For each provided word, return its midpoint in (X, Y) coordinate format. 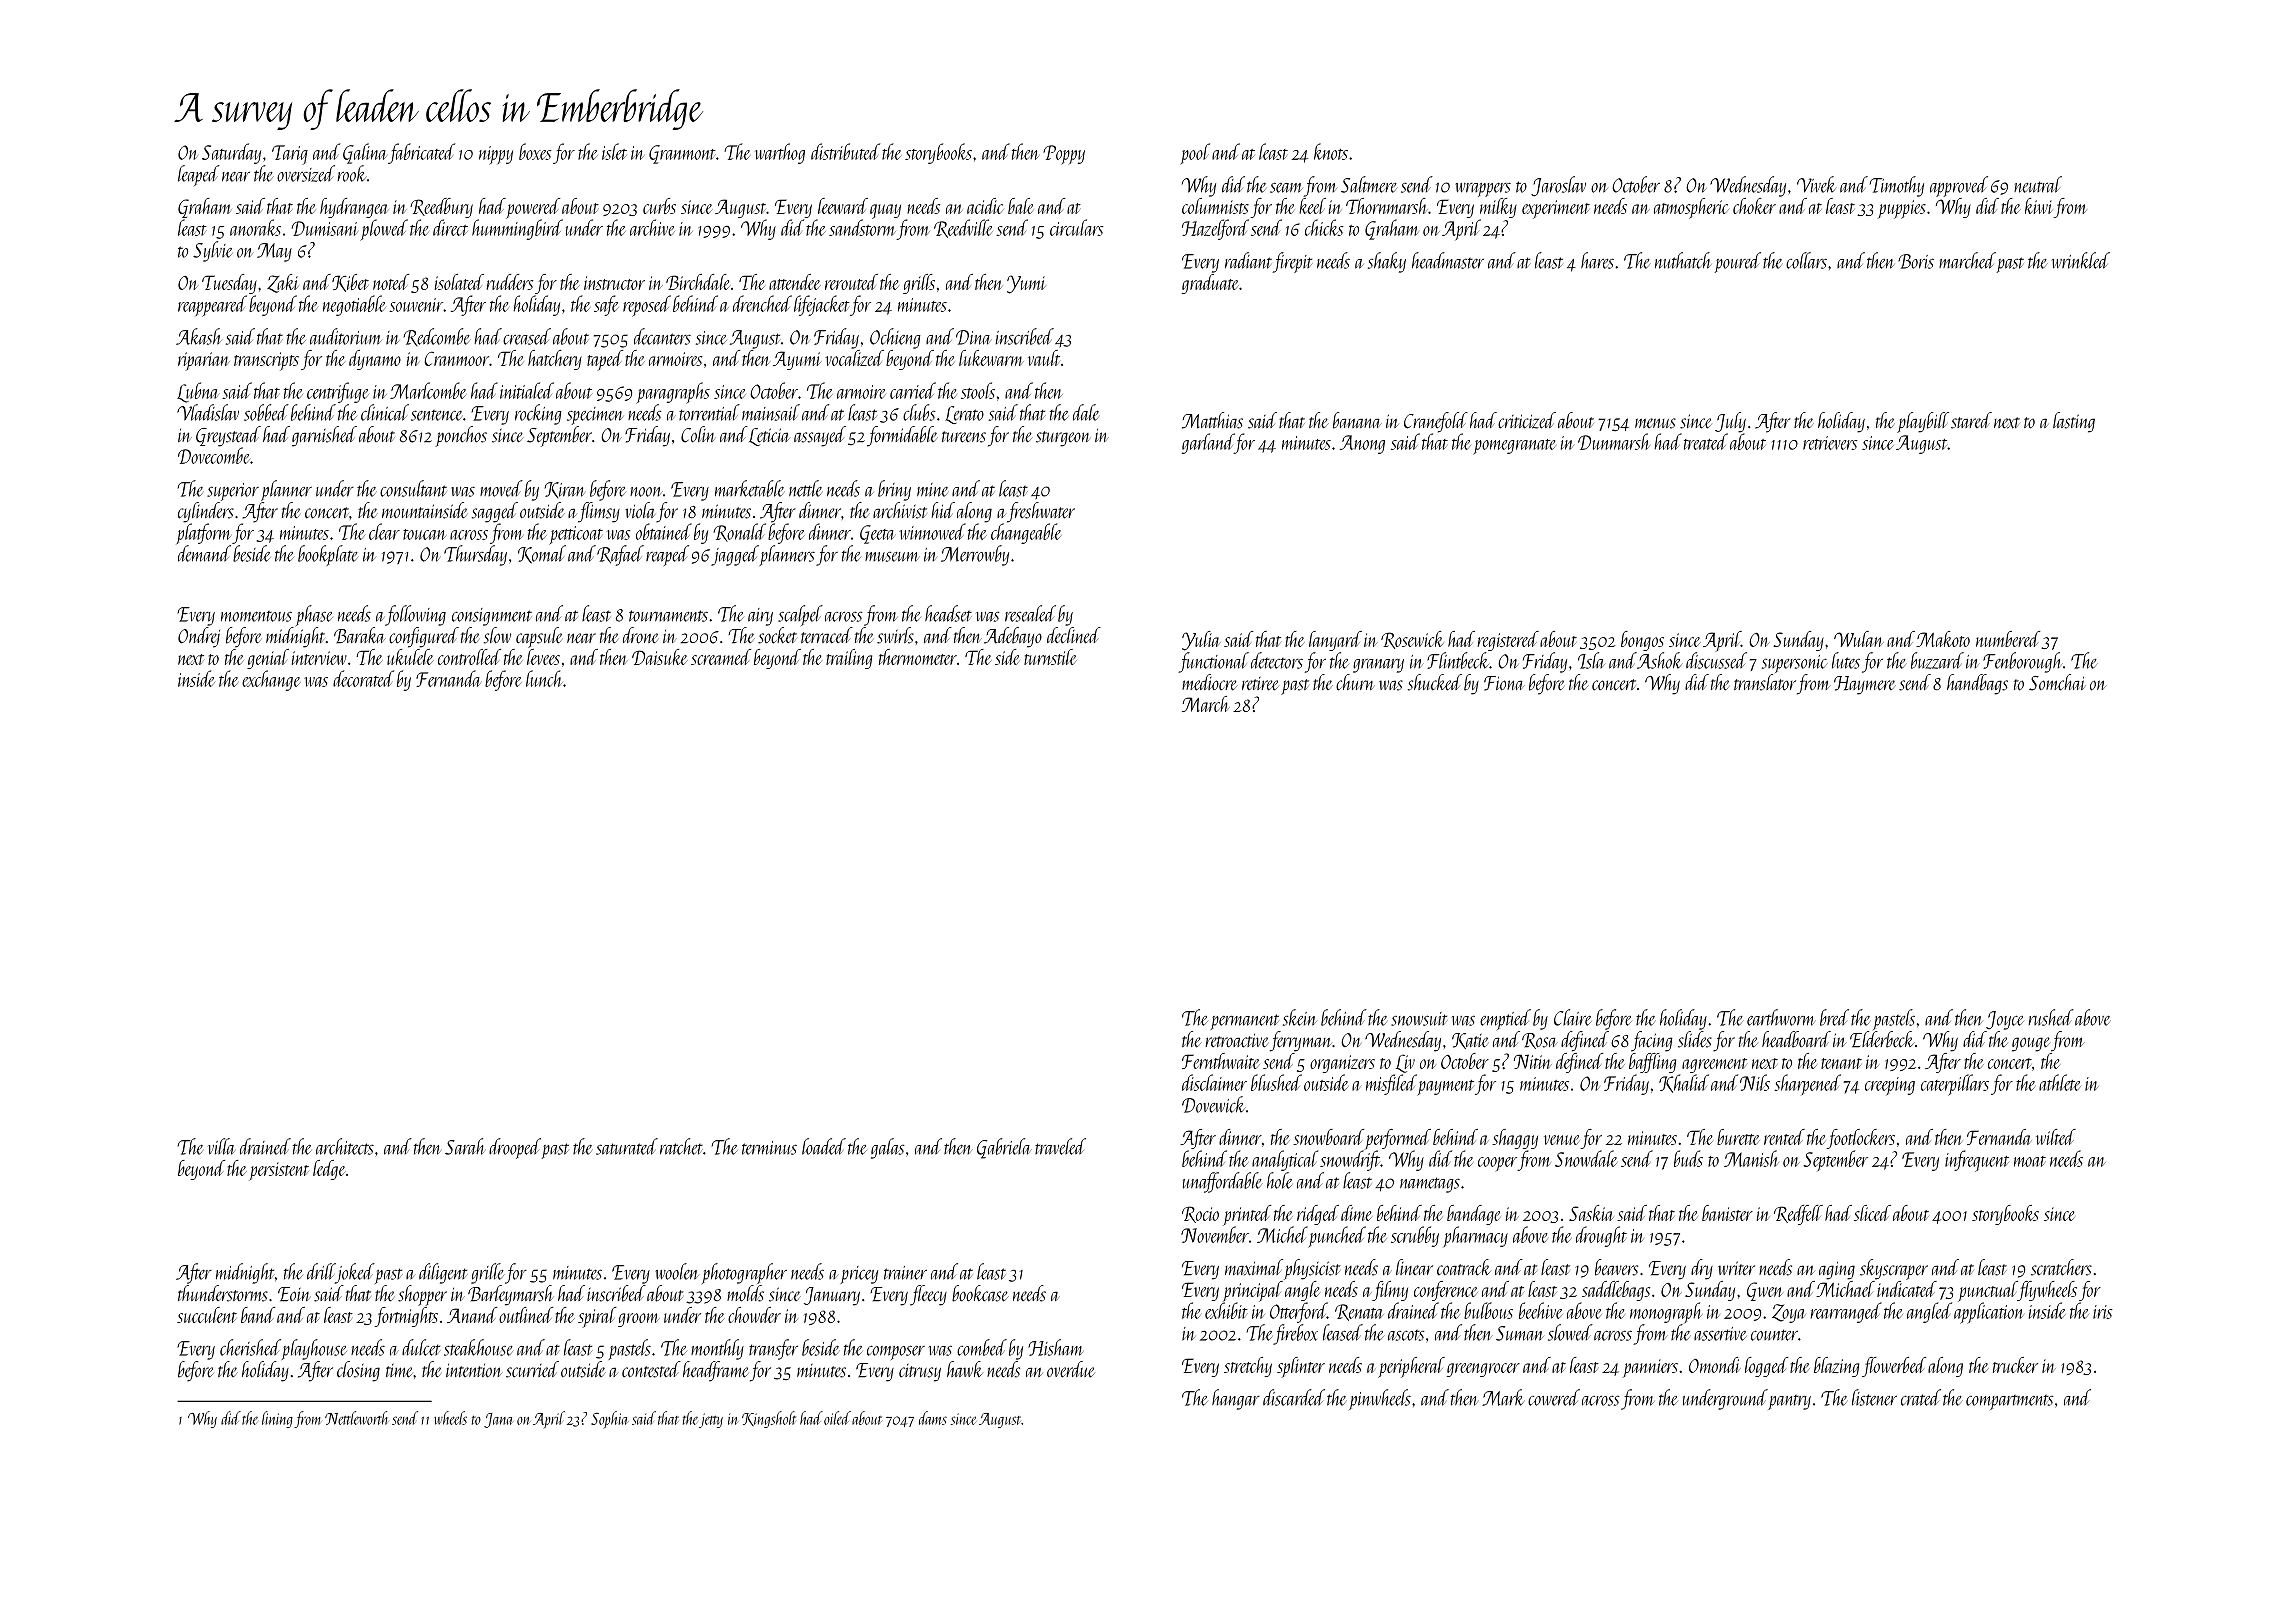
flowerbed (1894, 1367)
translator (1765, 682)
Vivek (1817, 184)
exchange (271, 680)
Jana (499, 1420)
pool (1195, 154)
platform (204, 533)
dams (933, 1418)
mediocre (1210, 682)
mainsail (771, 412)
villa (221, 1146)
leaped (199, 175)
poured (1737, 262)
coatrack (1464, 1267)
